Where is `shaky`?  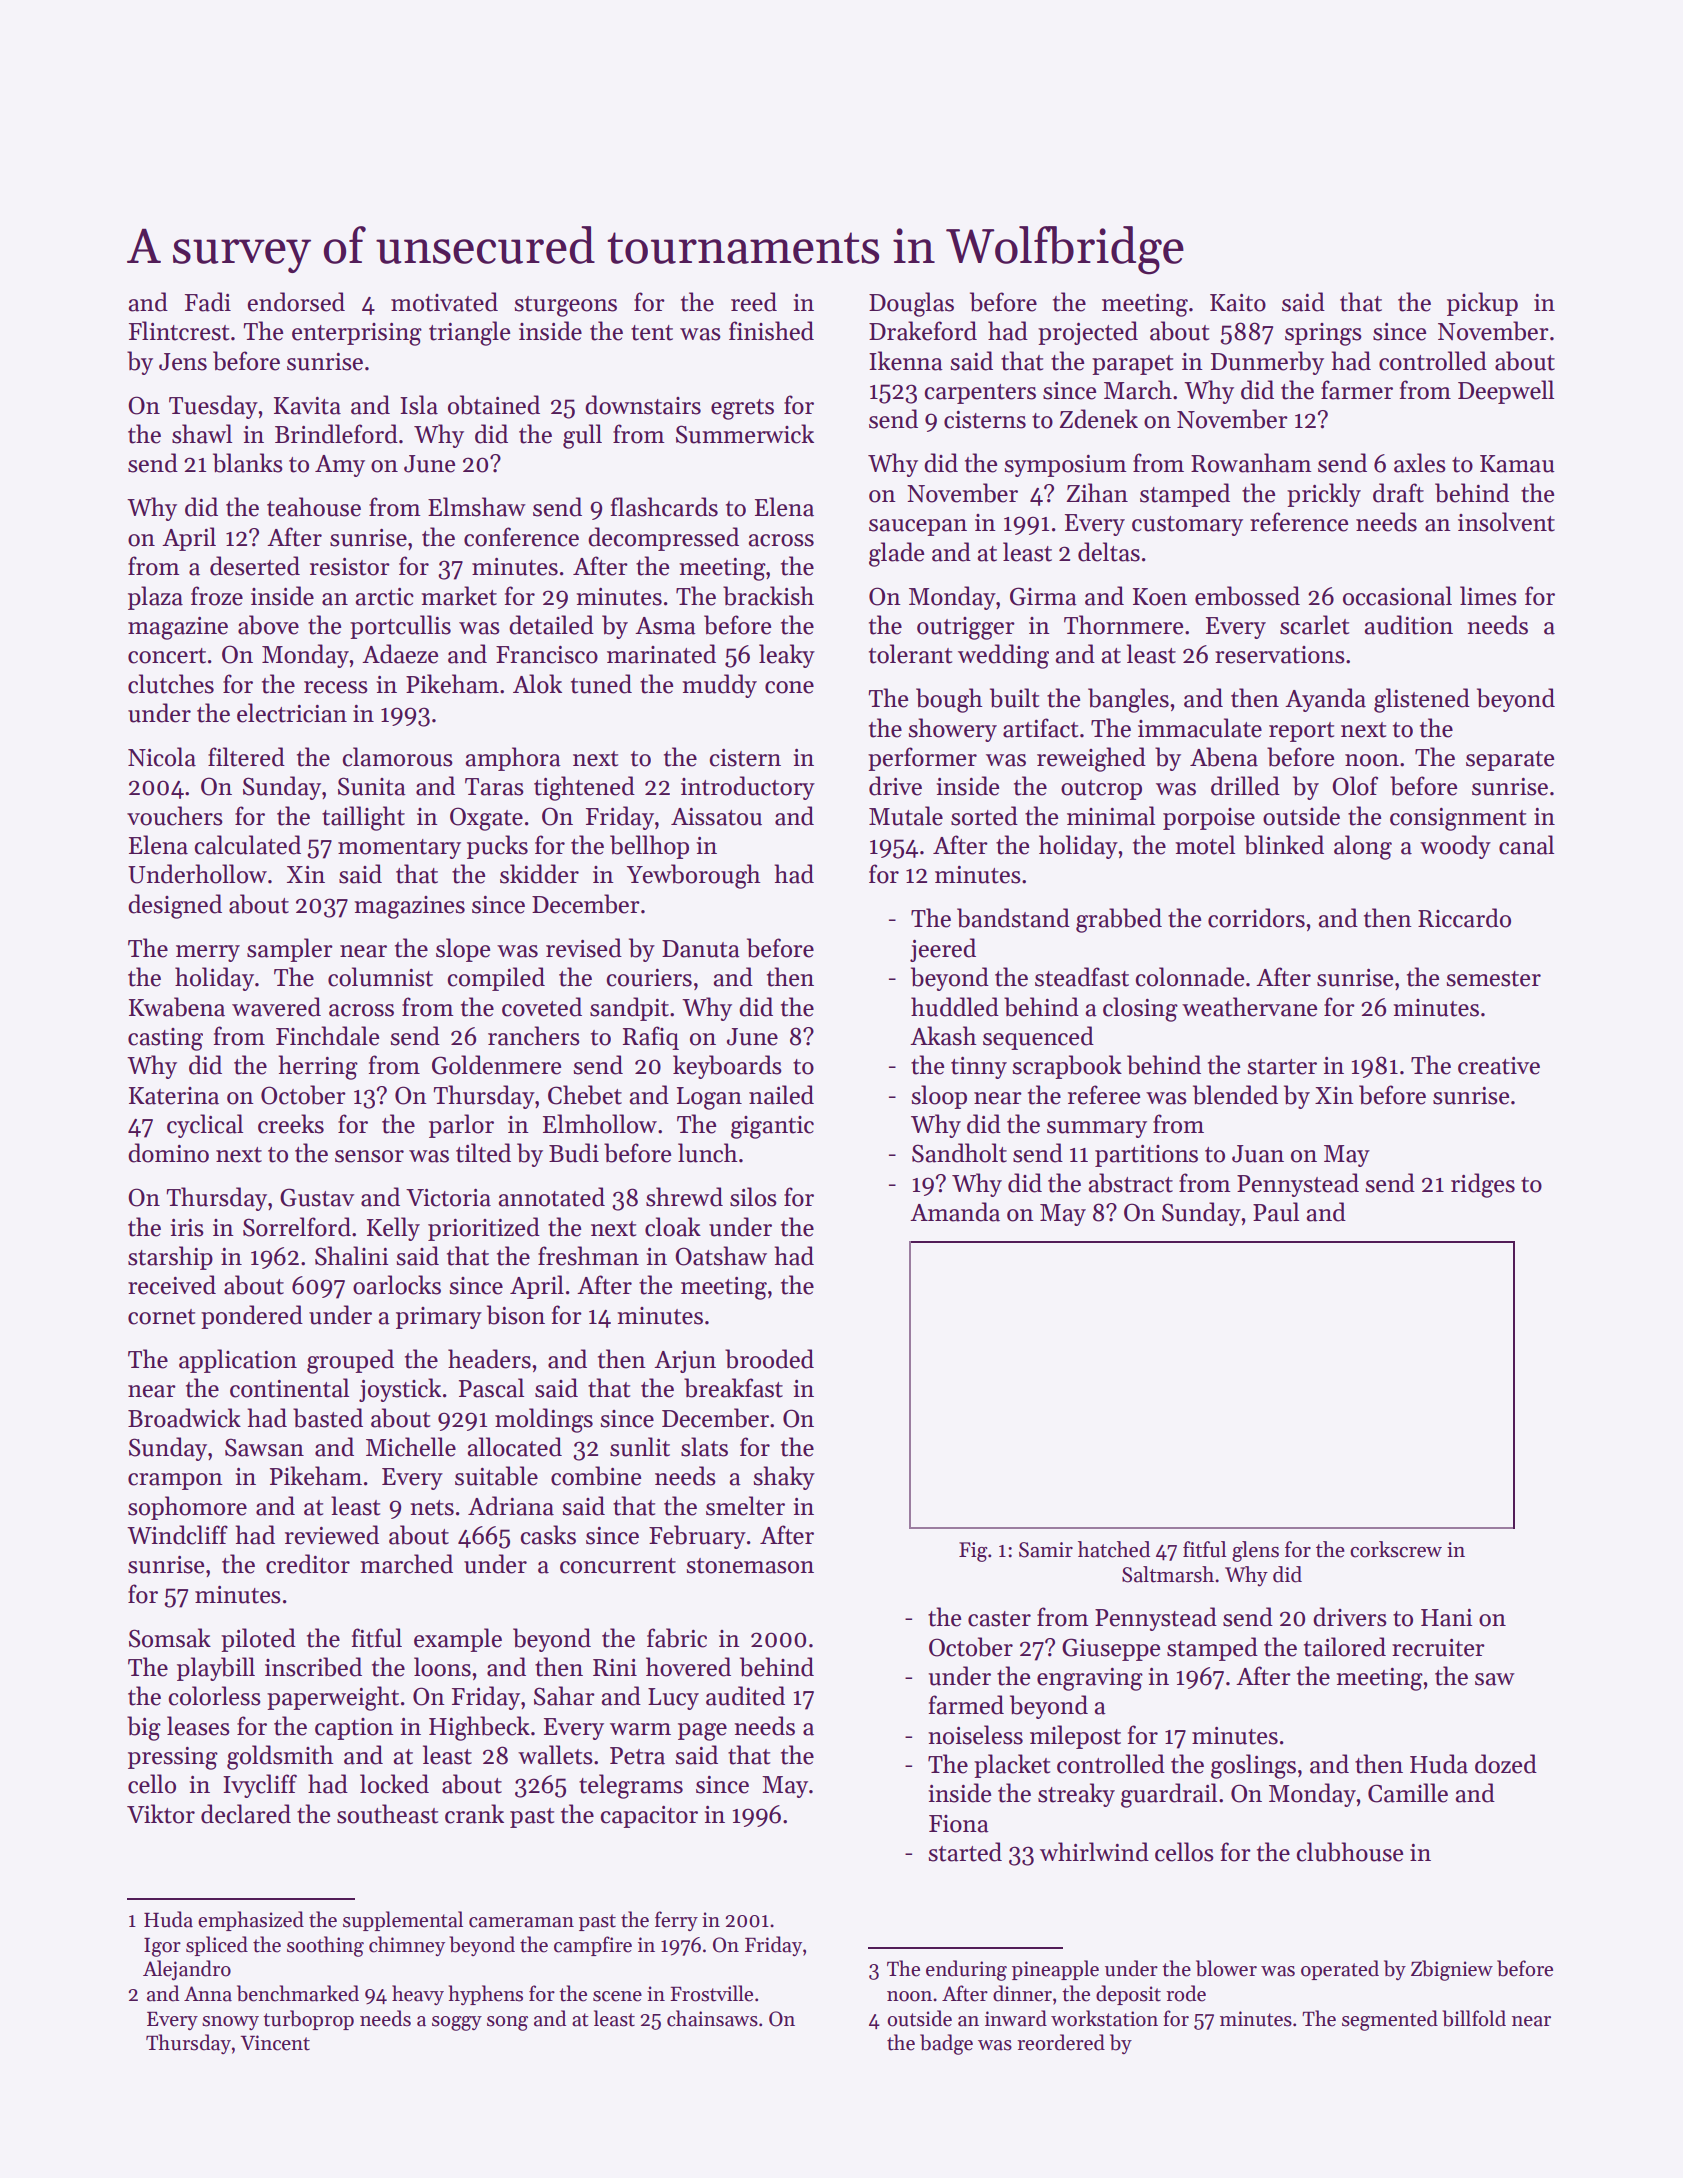
shaky is located at coordinates (784, 1478).
